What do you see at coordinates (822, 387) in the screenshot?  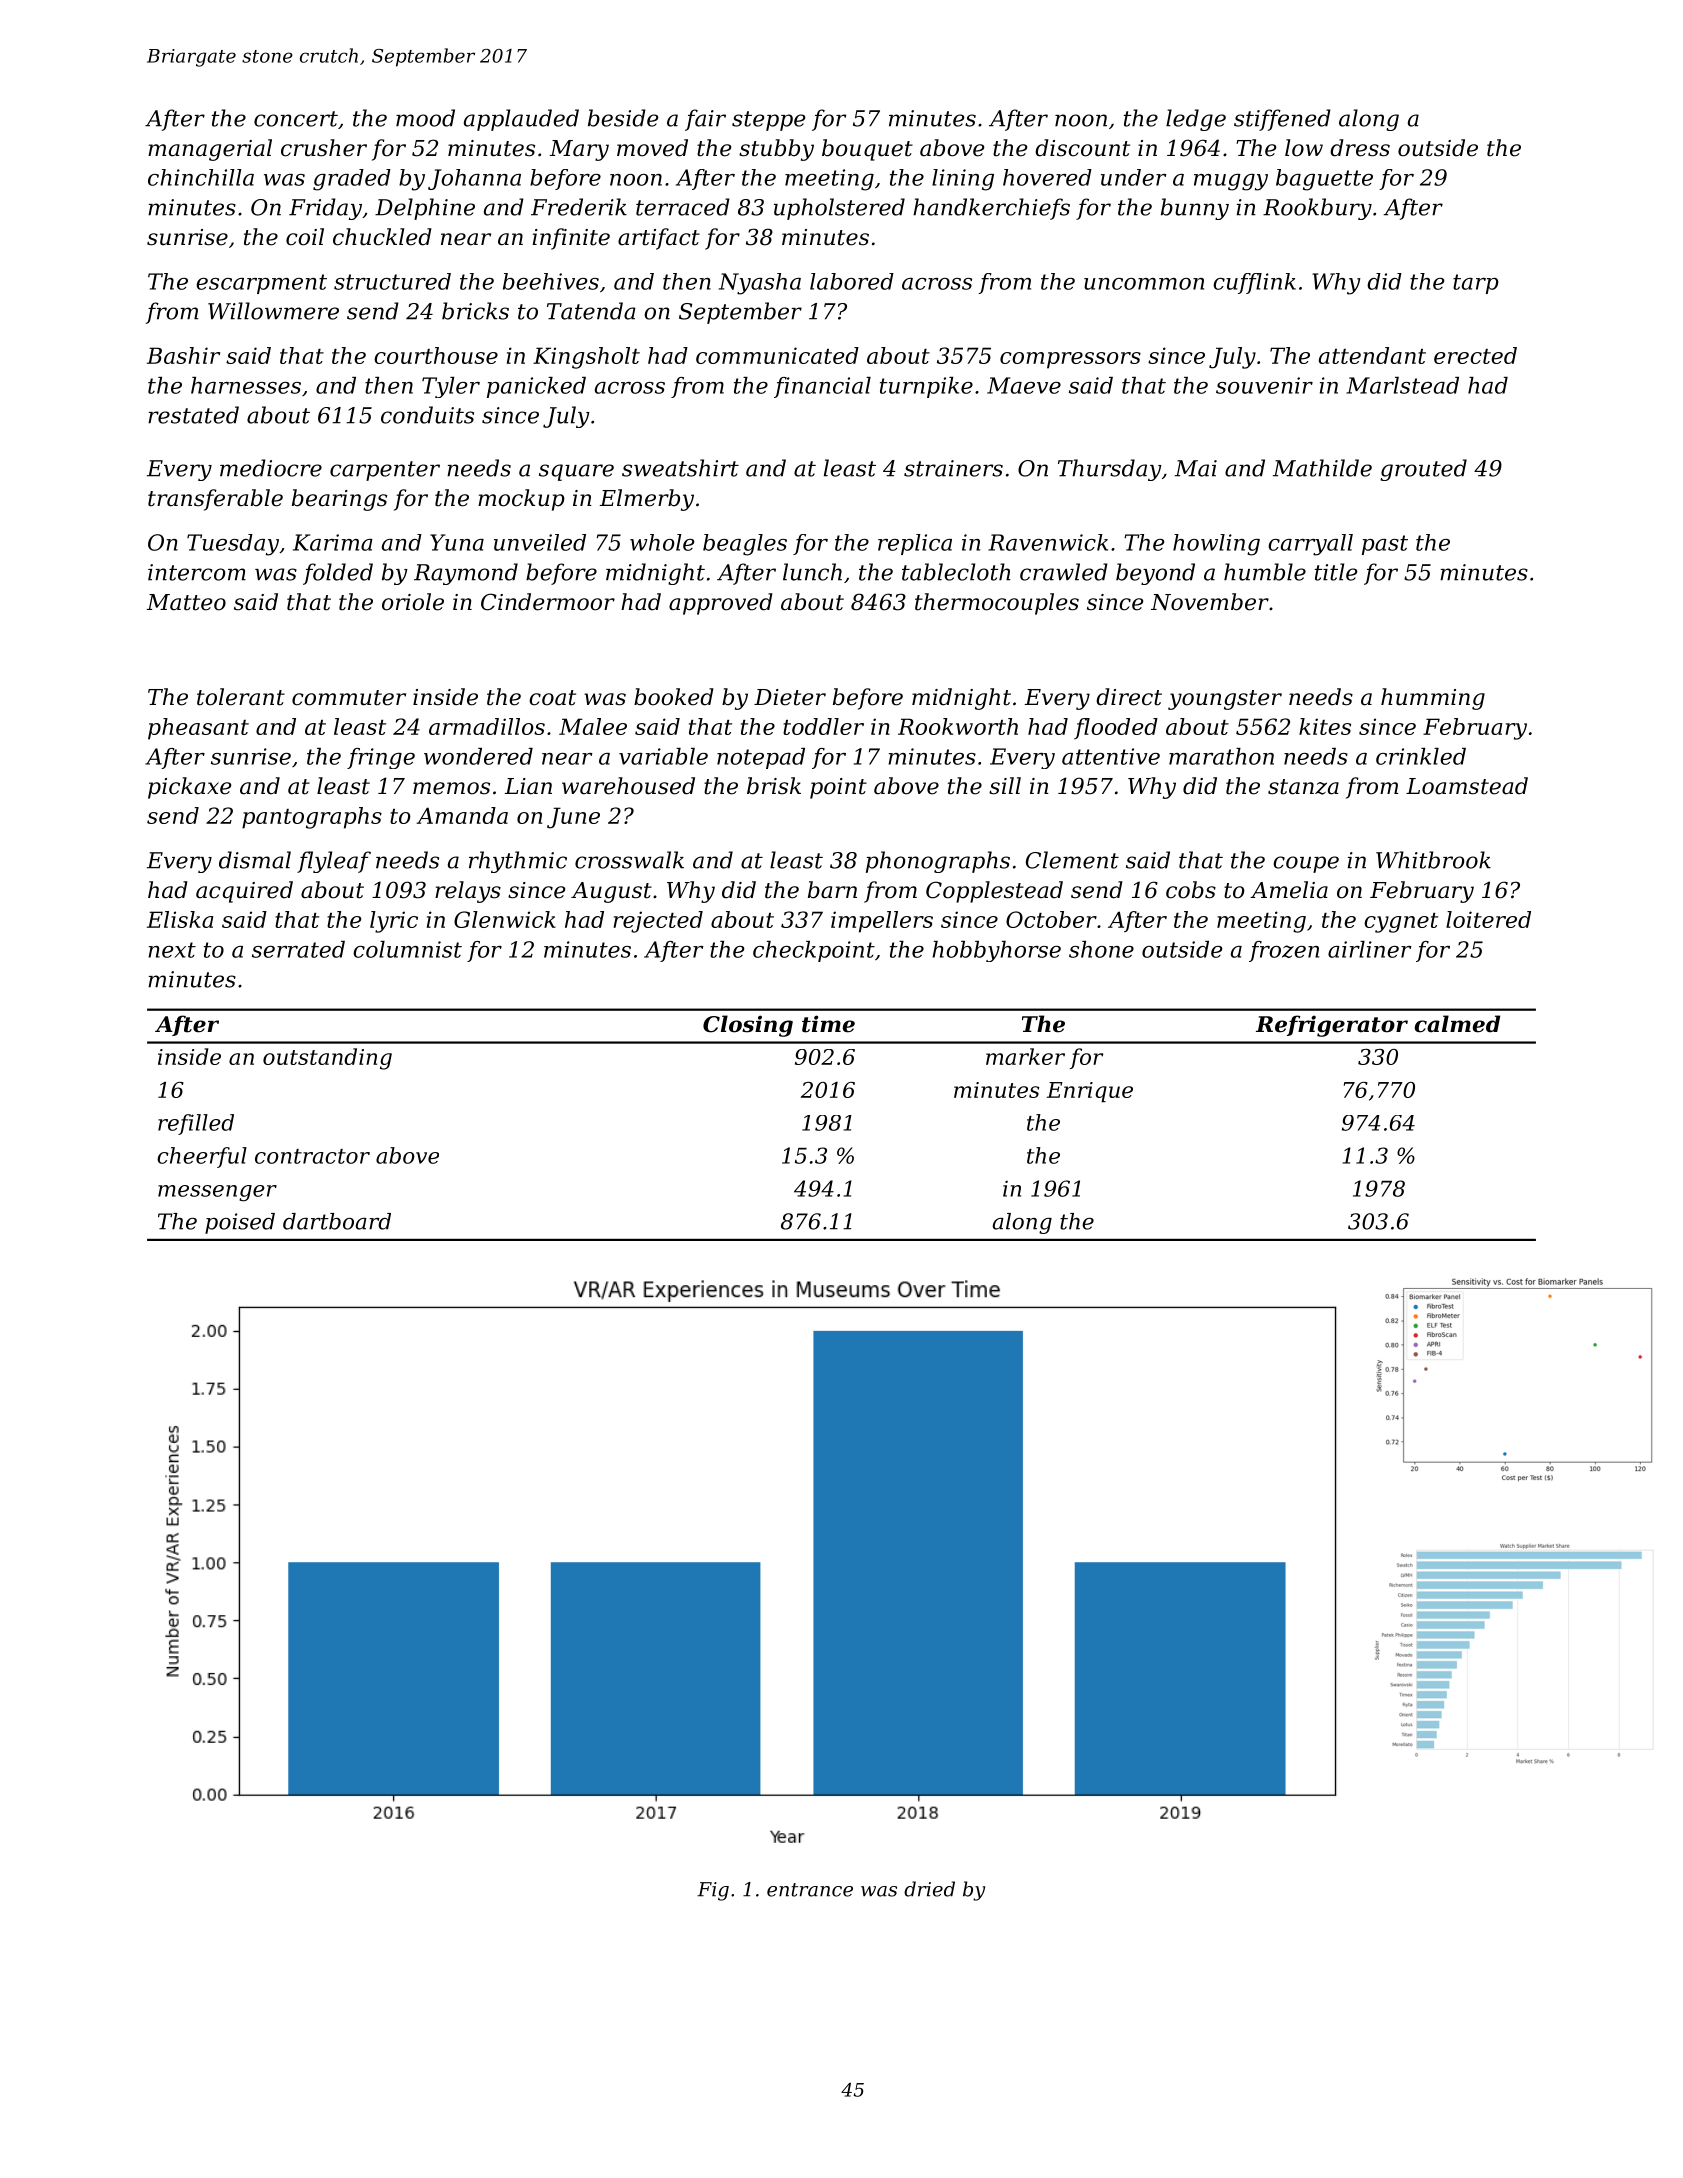 I see `financial` at bounding box center [822, 387].
